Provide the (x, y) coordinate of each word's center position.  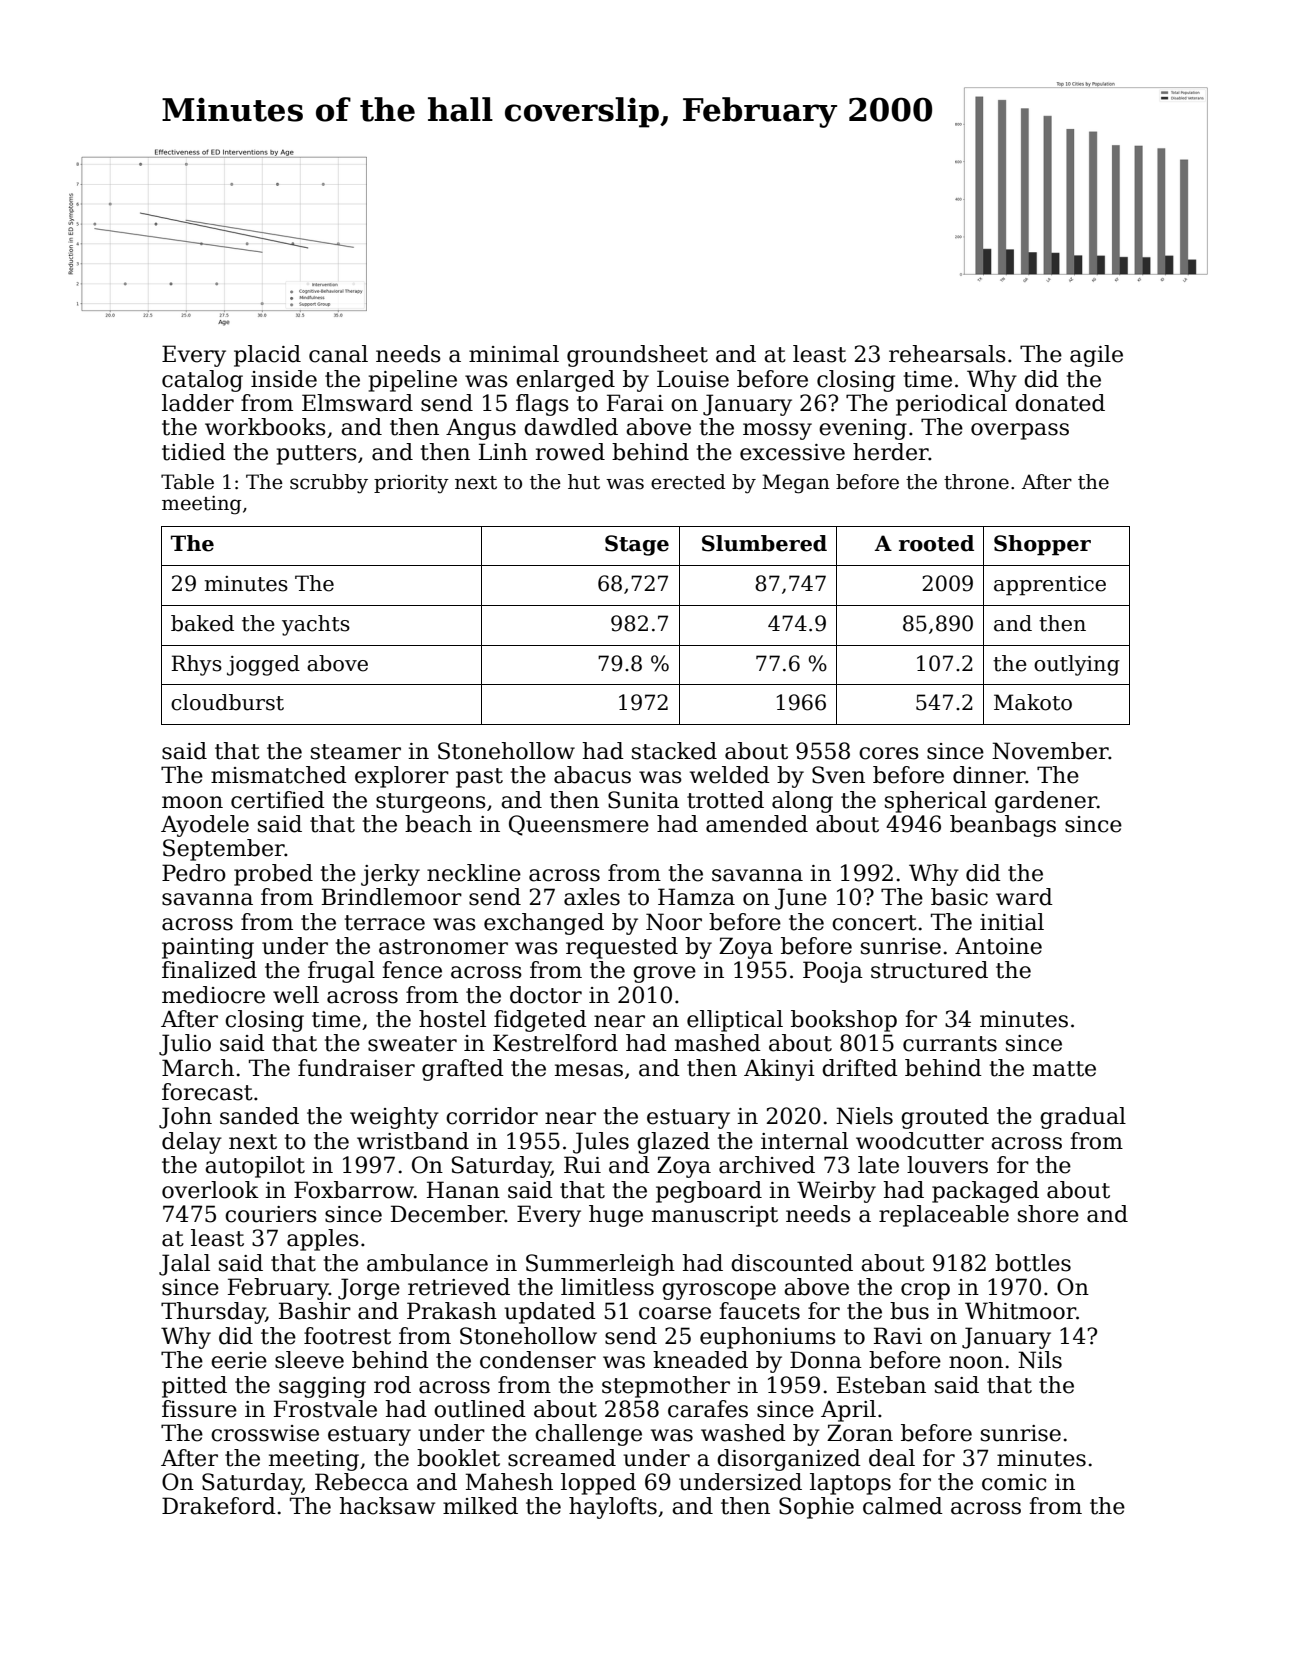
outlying (1077, 665)
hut (584, 482)
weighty (394, 1118)
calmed (903, 1506)
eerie (239, 1360)
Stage (637, 545)
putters (317, 455)
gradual (1083, 1118)
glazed (673, 1143)
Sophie (816, 1508)
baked (202, 623)
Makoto (1033, 702)
